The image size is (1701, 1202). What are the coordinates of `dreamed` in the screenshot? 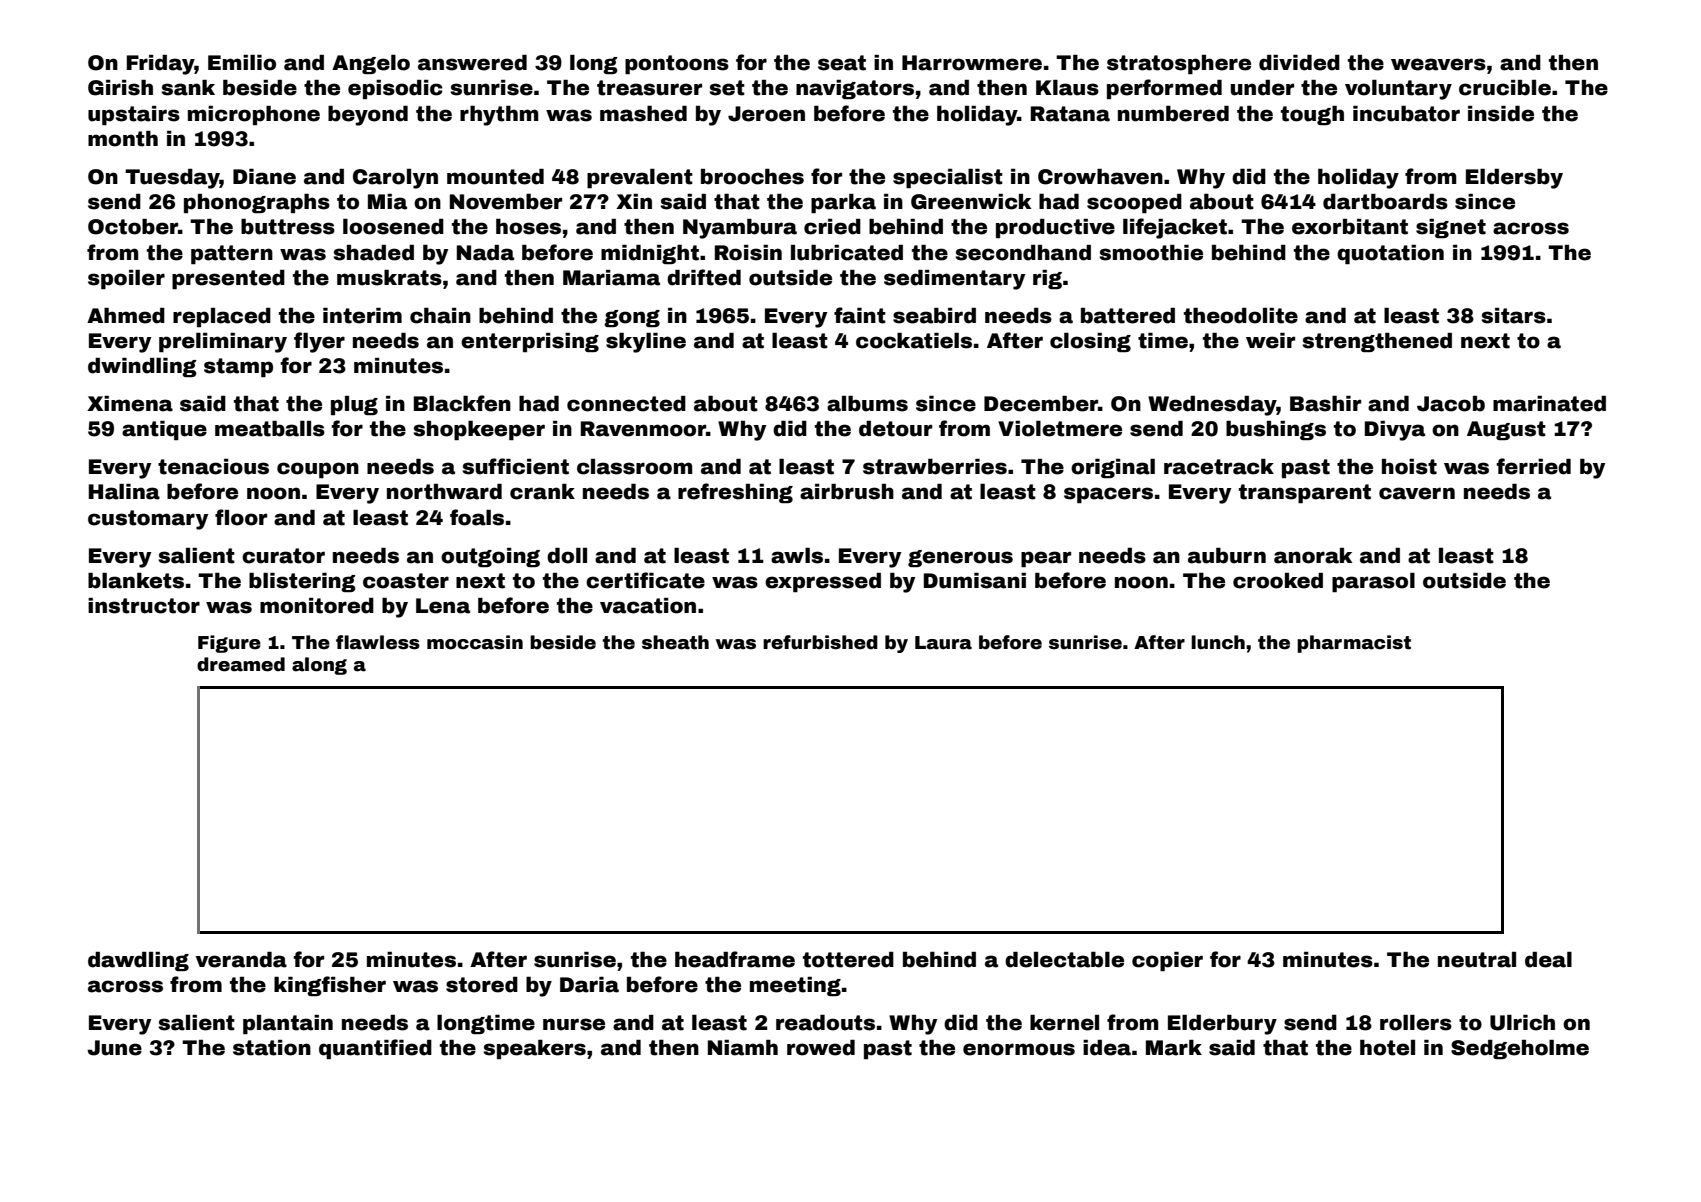 It's located at (241, 664).
